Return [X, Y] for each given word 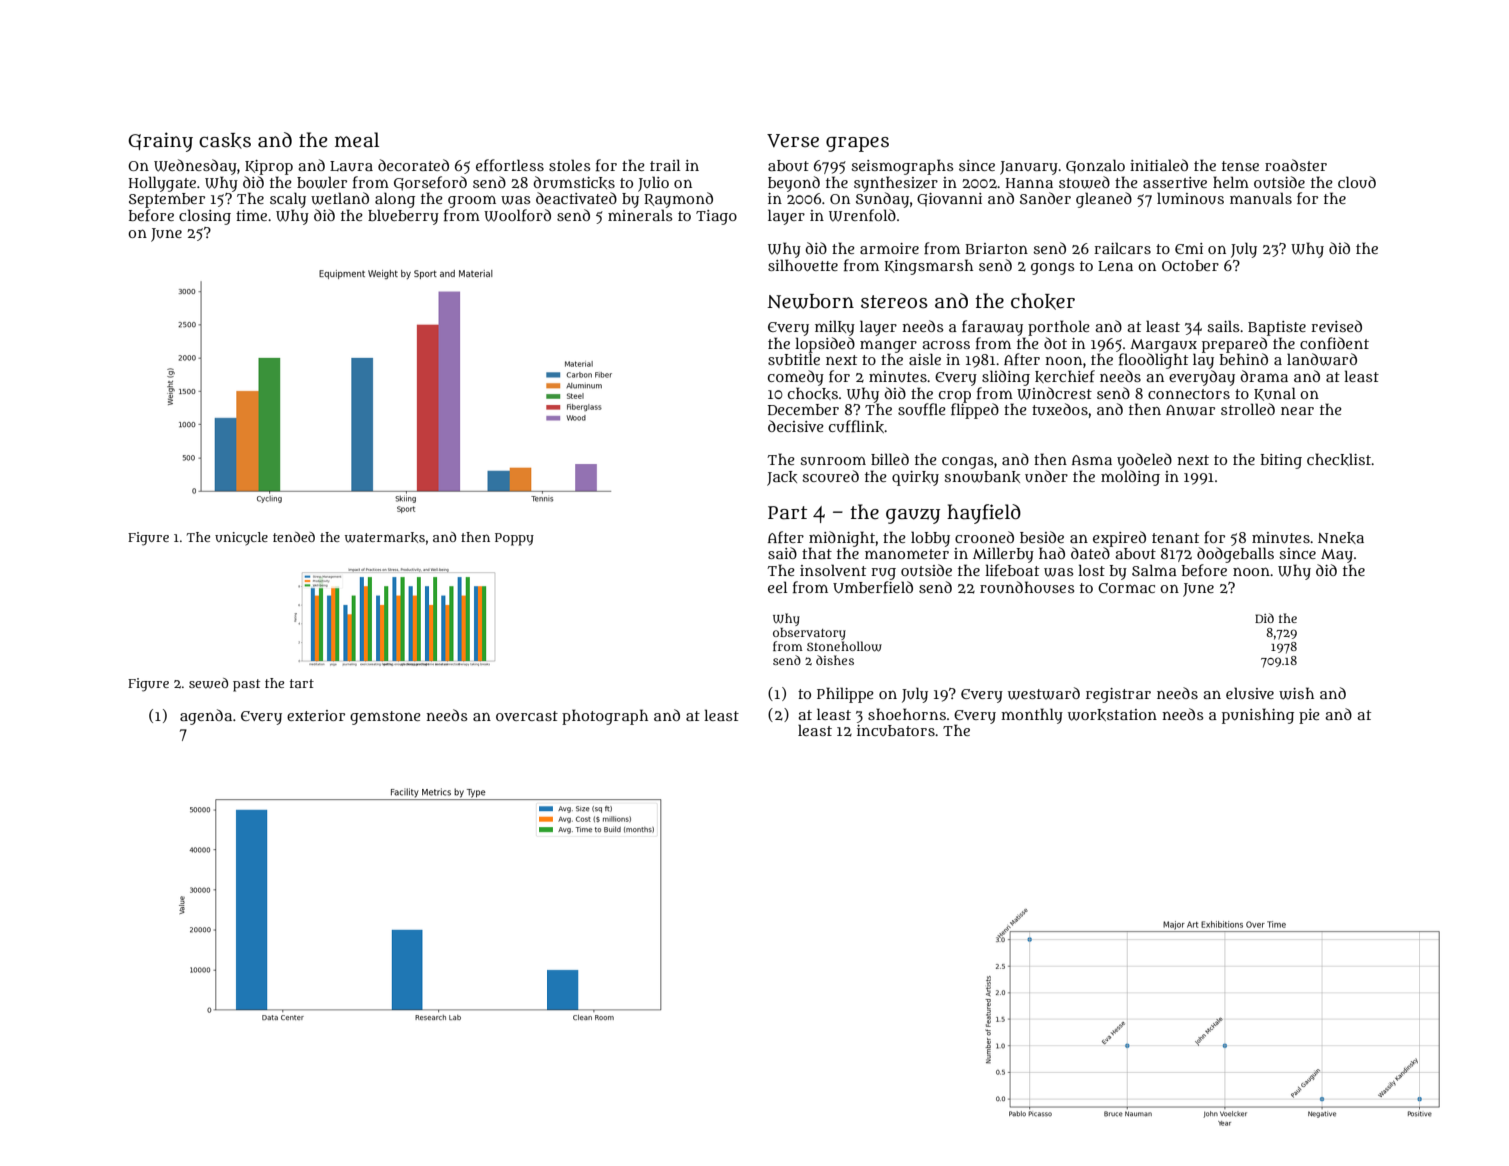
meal [357, 140]
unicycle [241, 538]
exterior [316, 715]
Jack [782, 478]
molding [1130, 478]
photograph [605, 717]
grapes [857, 144]
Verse [793, 141]
